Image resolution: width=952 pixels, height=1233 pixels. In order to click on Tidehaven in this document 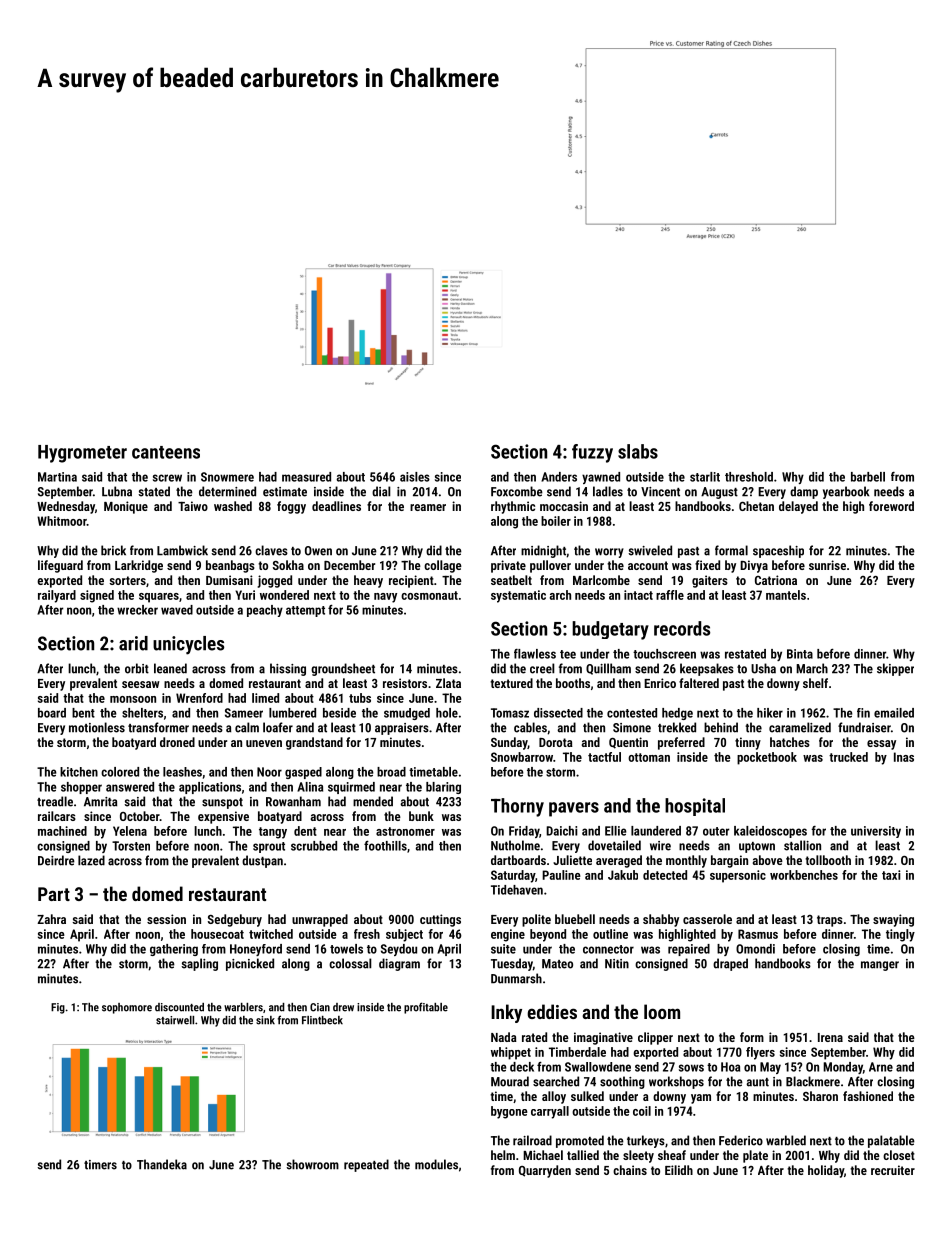, I will do `click(517, 890)`.
